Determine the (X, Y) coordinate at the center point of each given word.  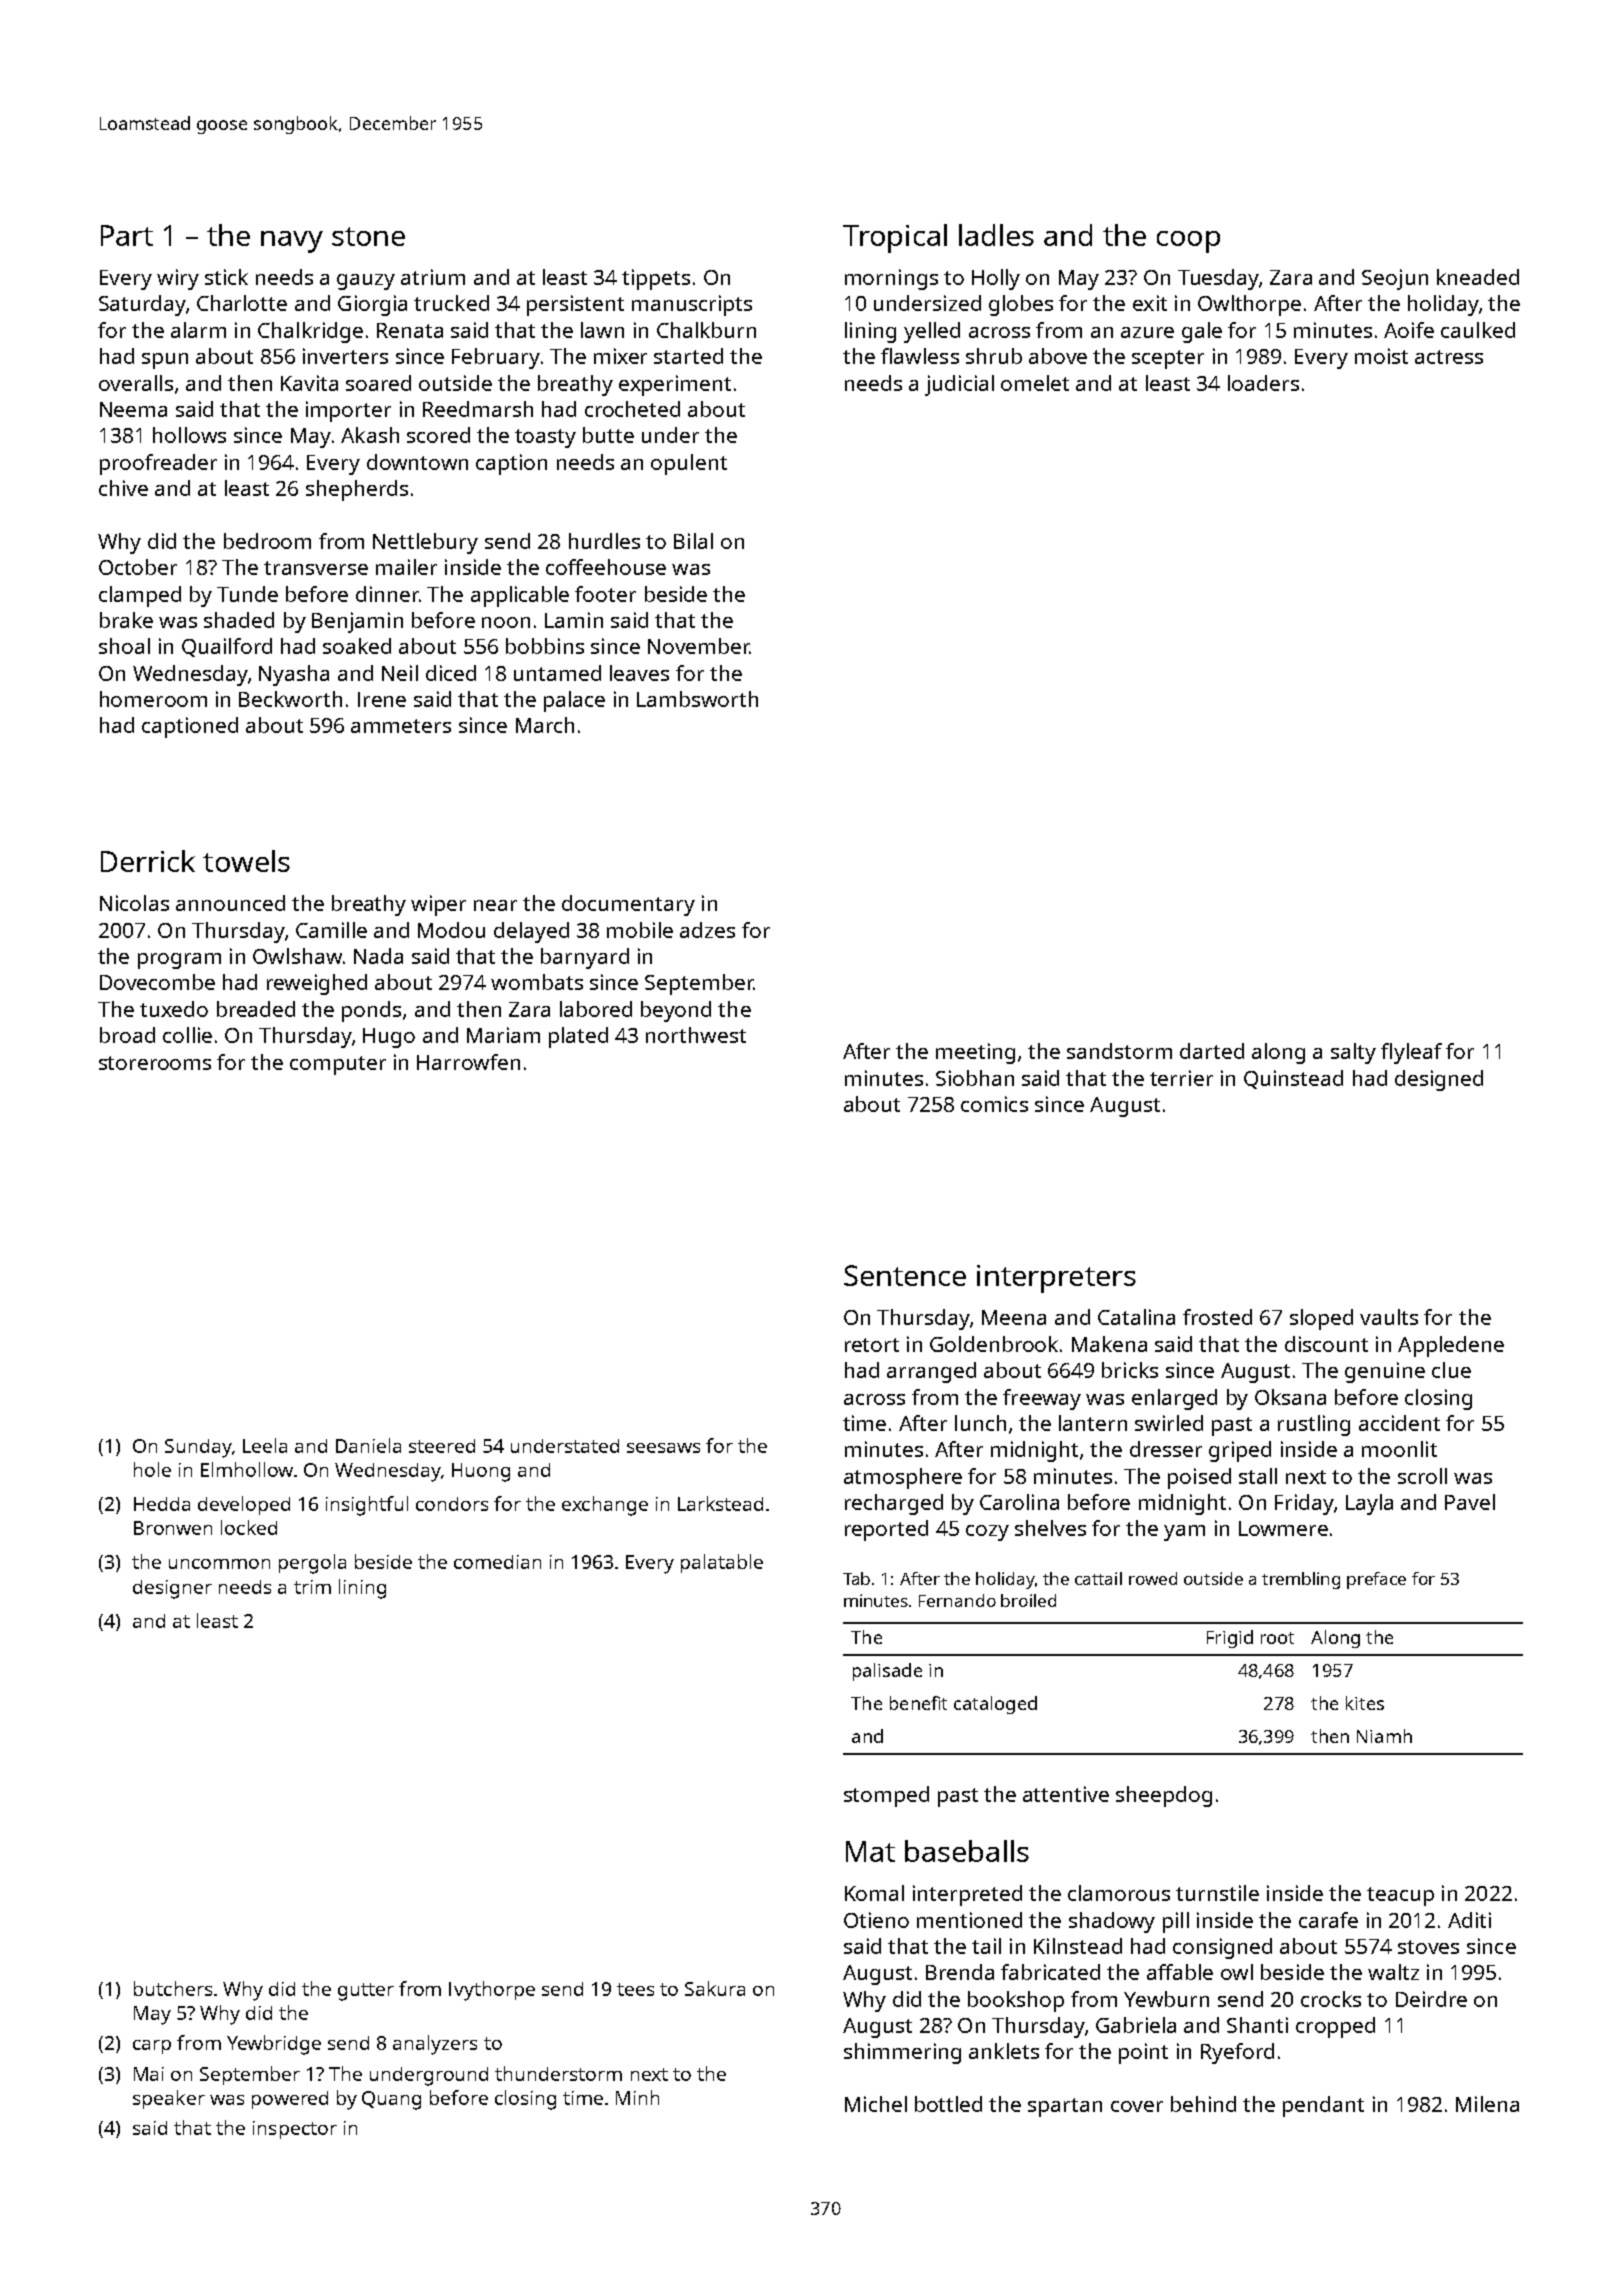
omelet (1035, 383)
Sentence (905, 1275)
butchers (173, 1988)
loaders (1263, 383)
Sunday (198, 1448)
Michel (876, 2104)
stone (368, 236)
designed (1439, 1080)
